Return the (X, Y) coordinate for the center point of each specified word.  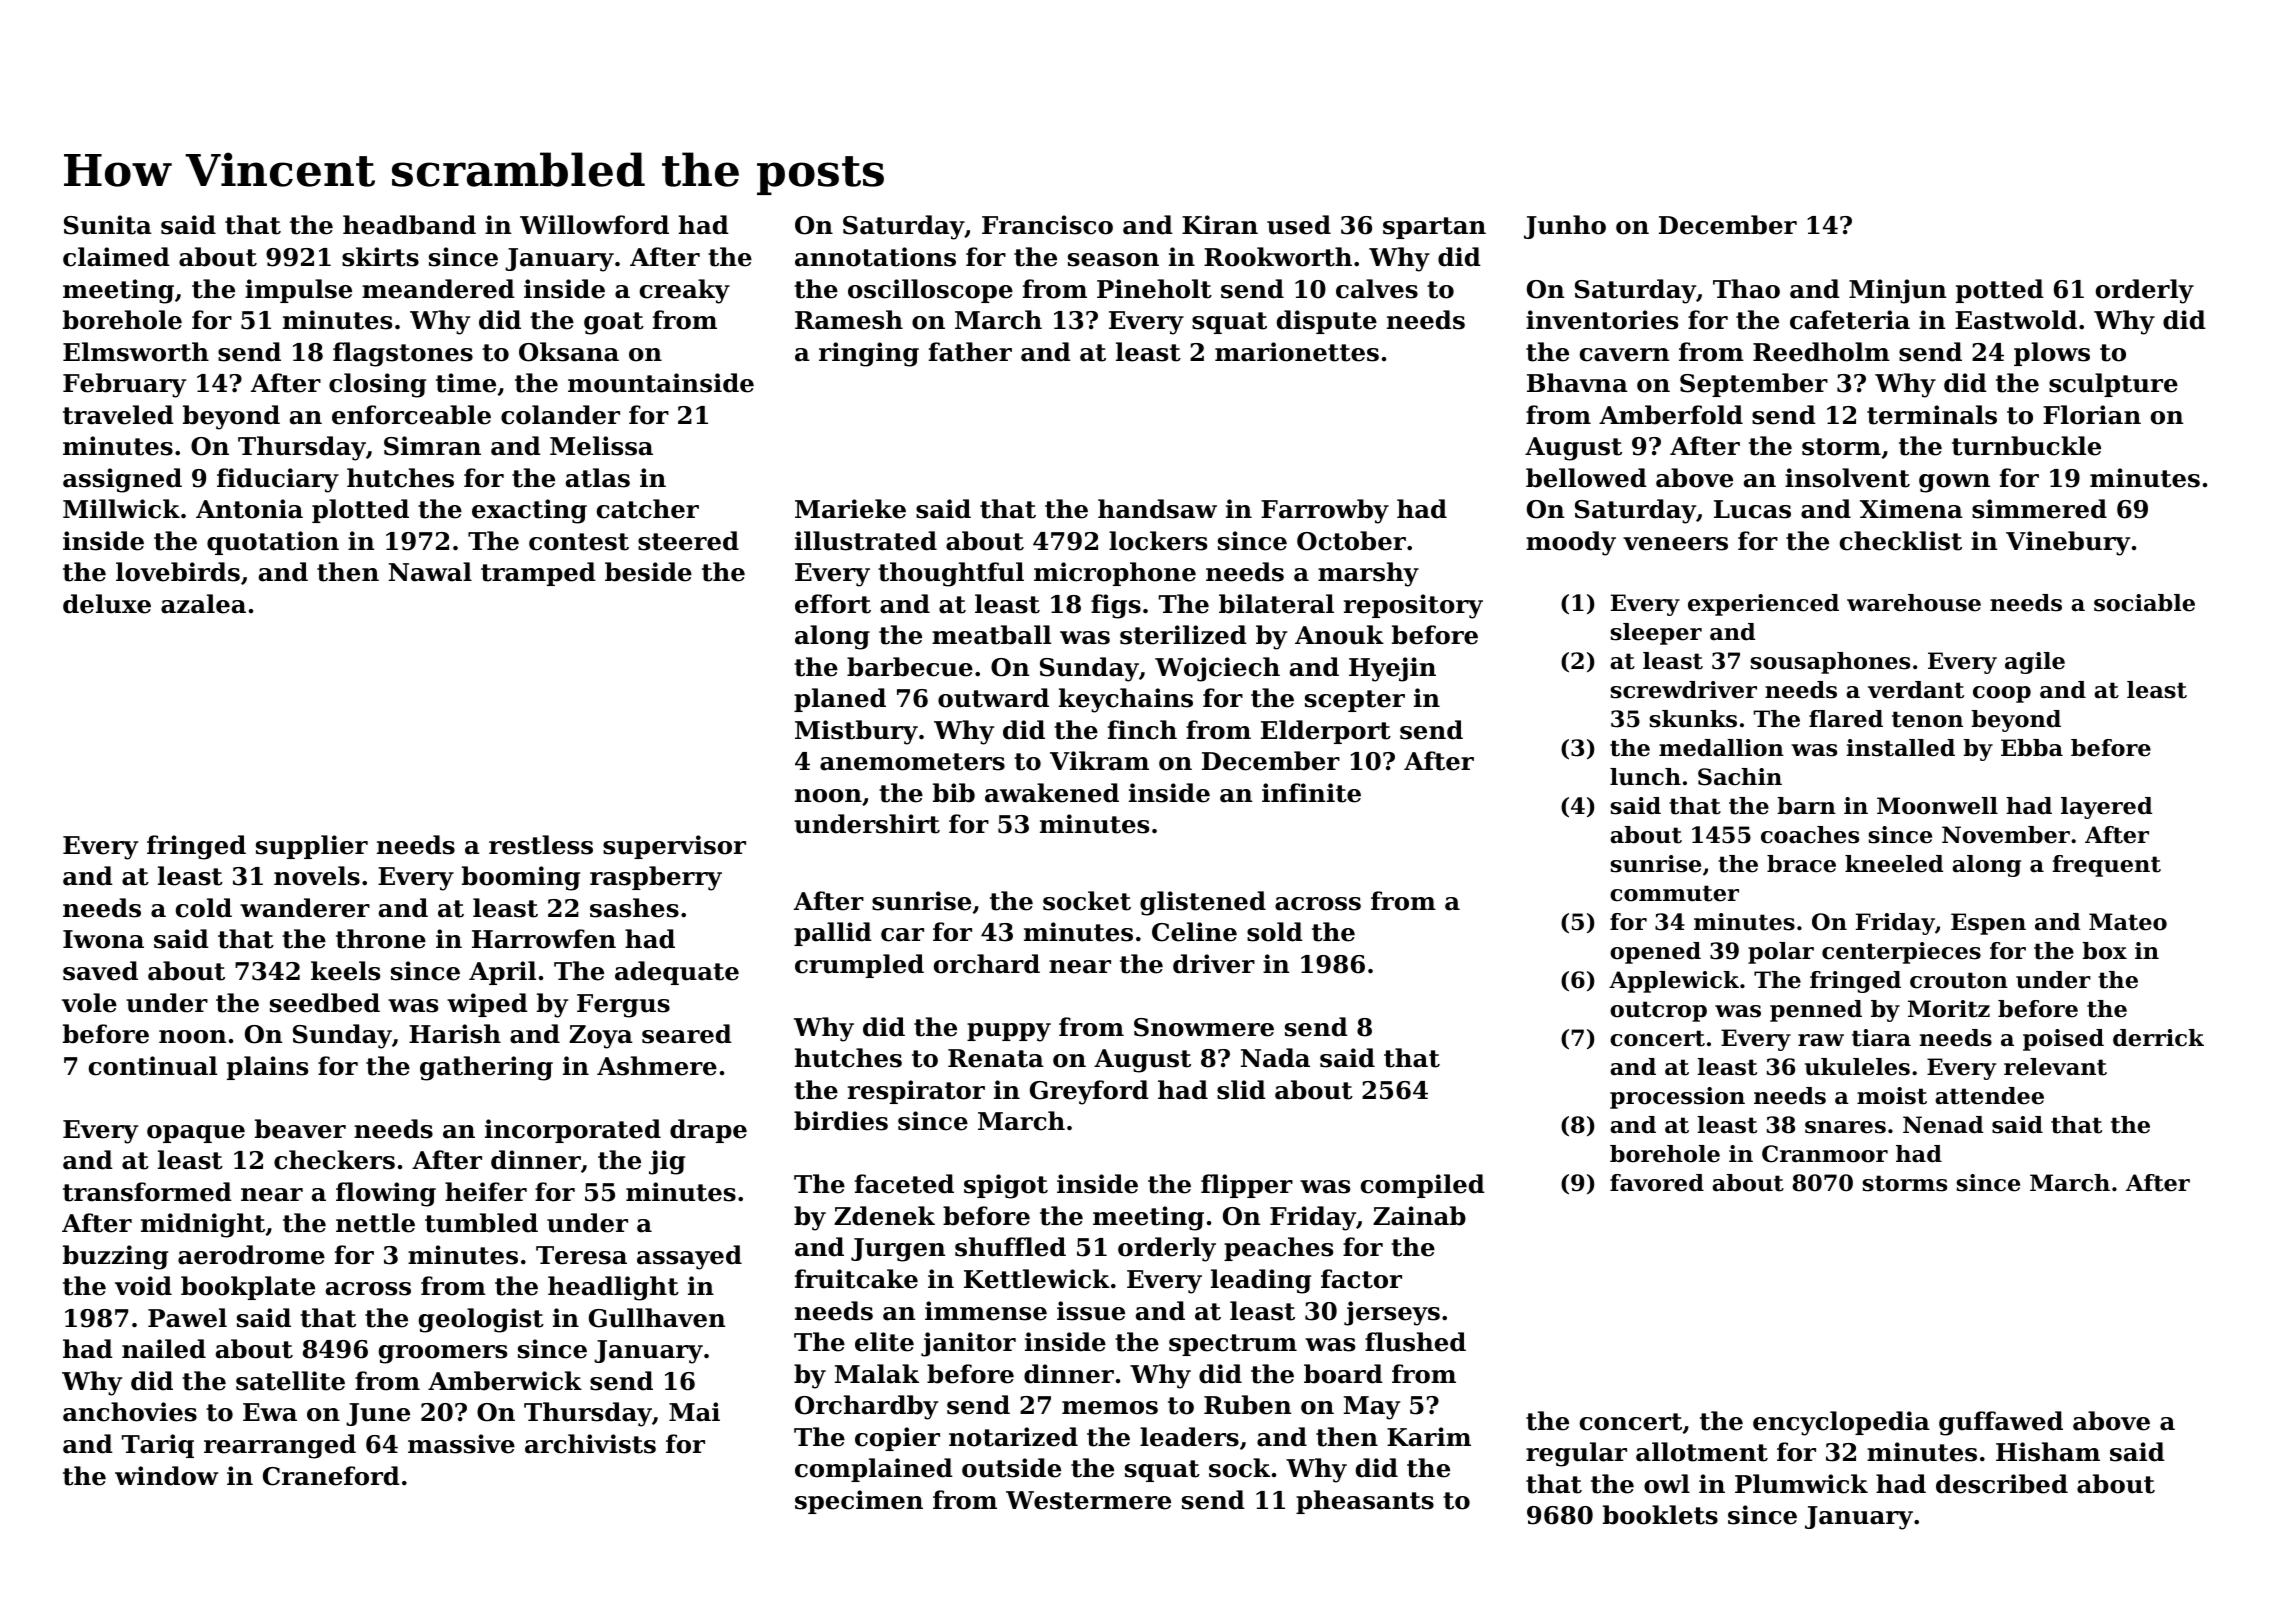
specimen (859, 1502)
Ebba (2032, 748)
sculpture (2113, 385)
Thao (1746, 289)
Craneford (331, 1476)
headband (409, 225)
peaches (1278, 1249)
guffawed (2001, 1423)
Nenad (1943, 1125)
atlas (598, 478)
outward (993, 698)
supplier (312, 847)
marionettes (1297, 352)
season (1113, 260)
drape (708, 1131)
